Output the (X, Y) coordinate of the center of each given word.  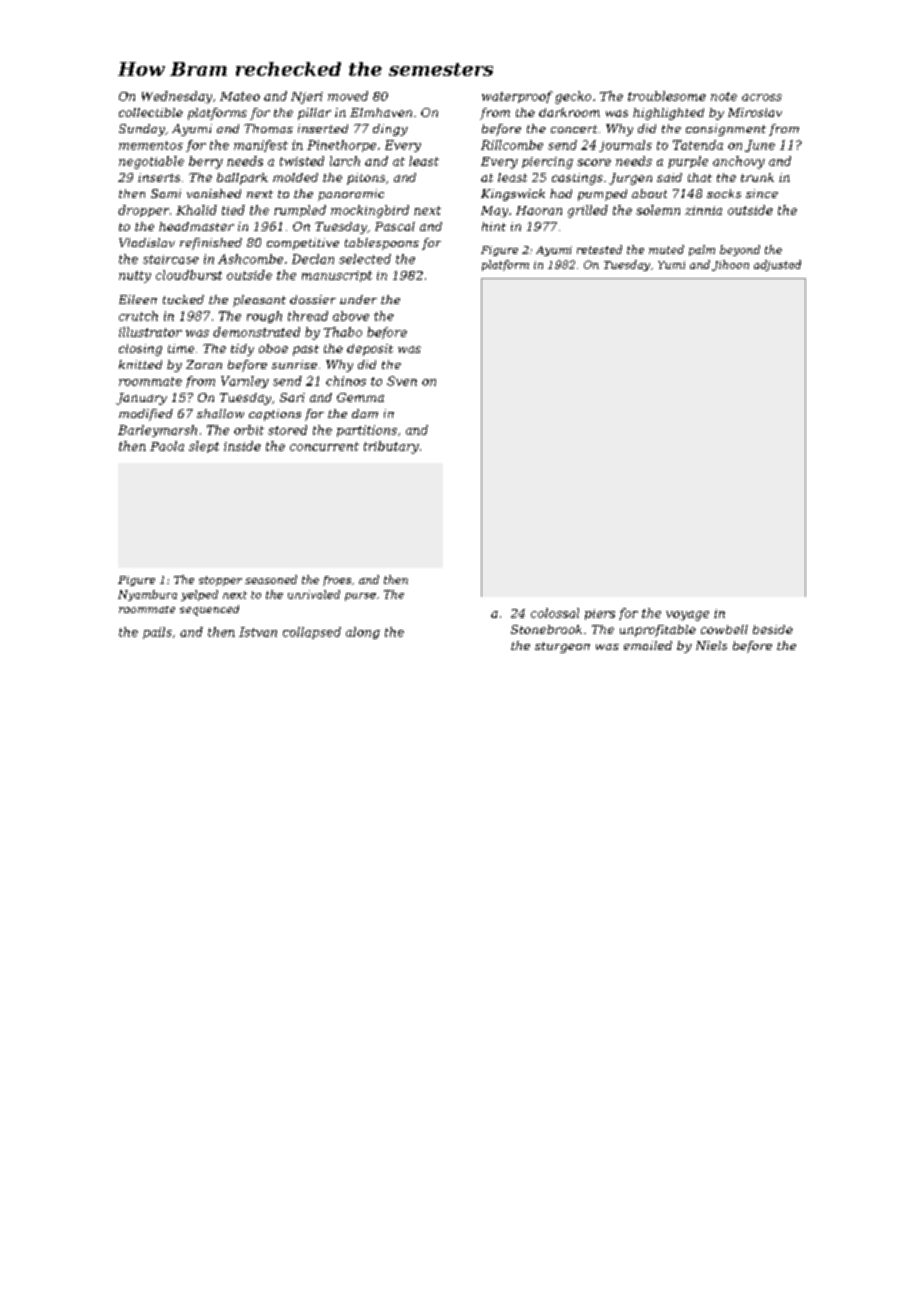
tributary (391, 447)
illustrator (150, 332)
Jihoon (730, 265)
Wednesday (177, 97)
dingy (390, 130)
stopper (220, 581)
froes (337, 581)
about (649, 193)
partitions (367, 431)
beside (773, 629)
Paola (167, 446)
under (358, 299)
